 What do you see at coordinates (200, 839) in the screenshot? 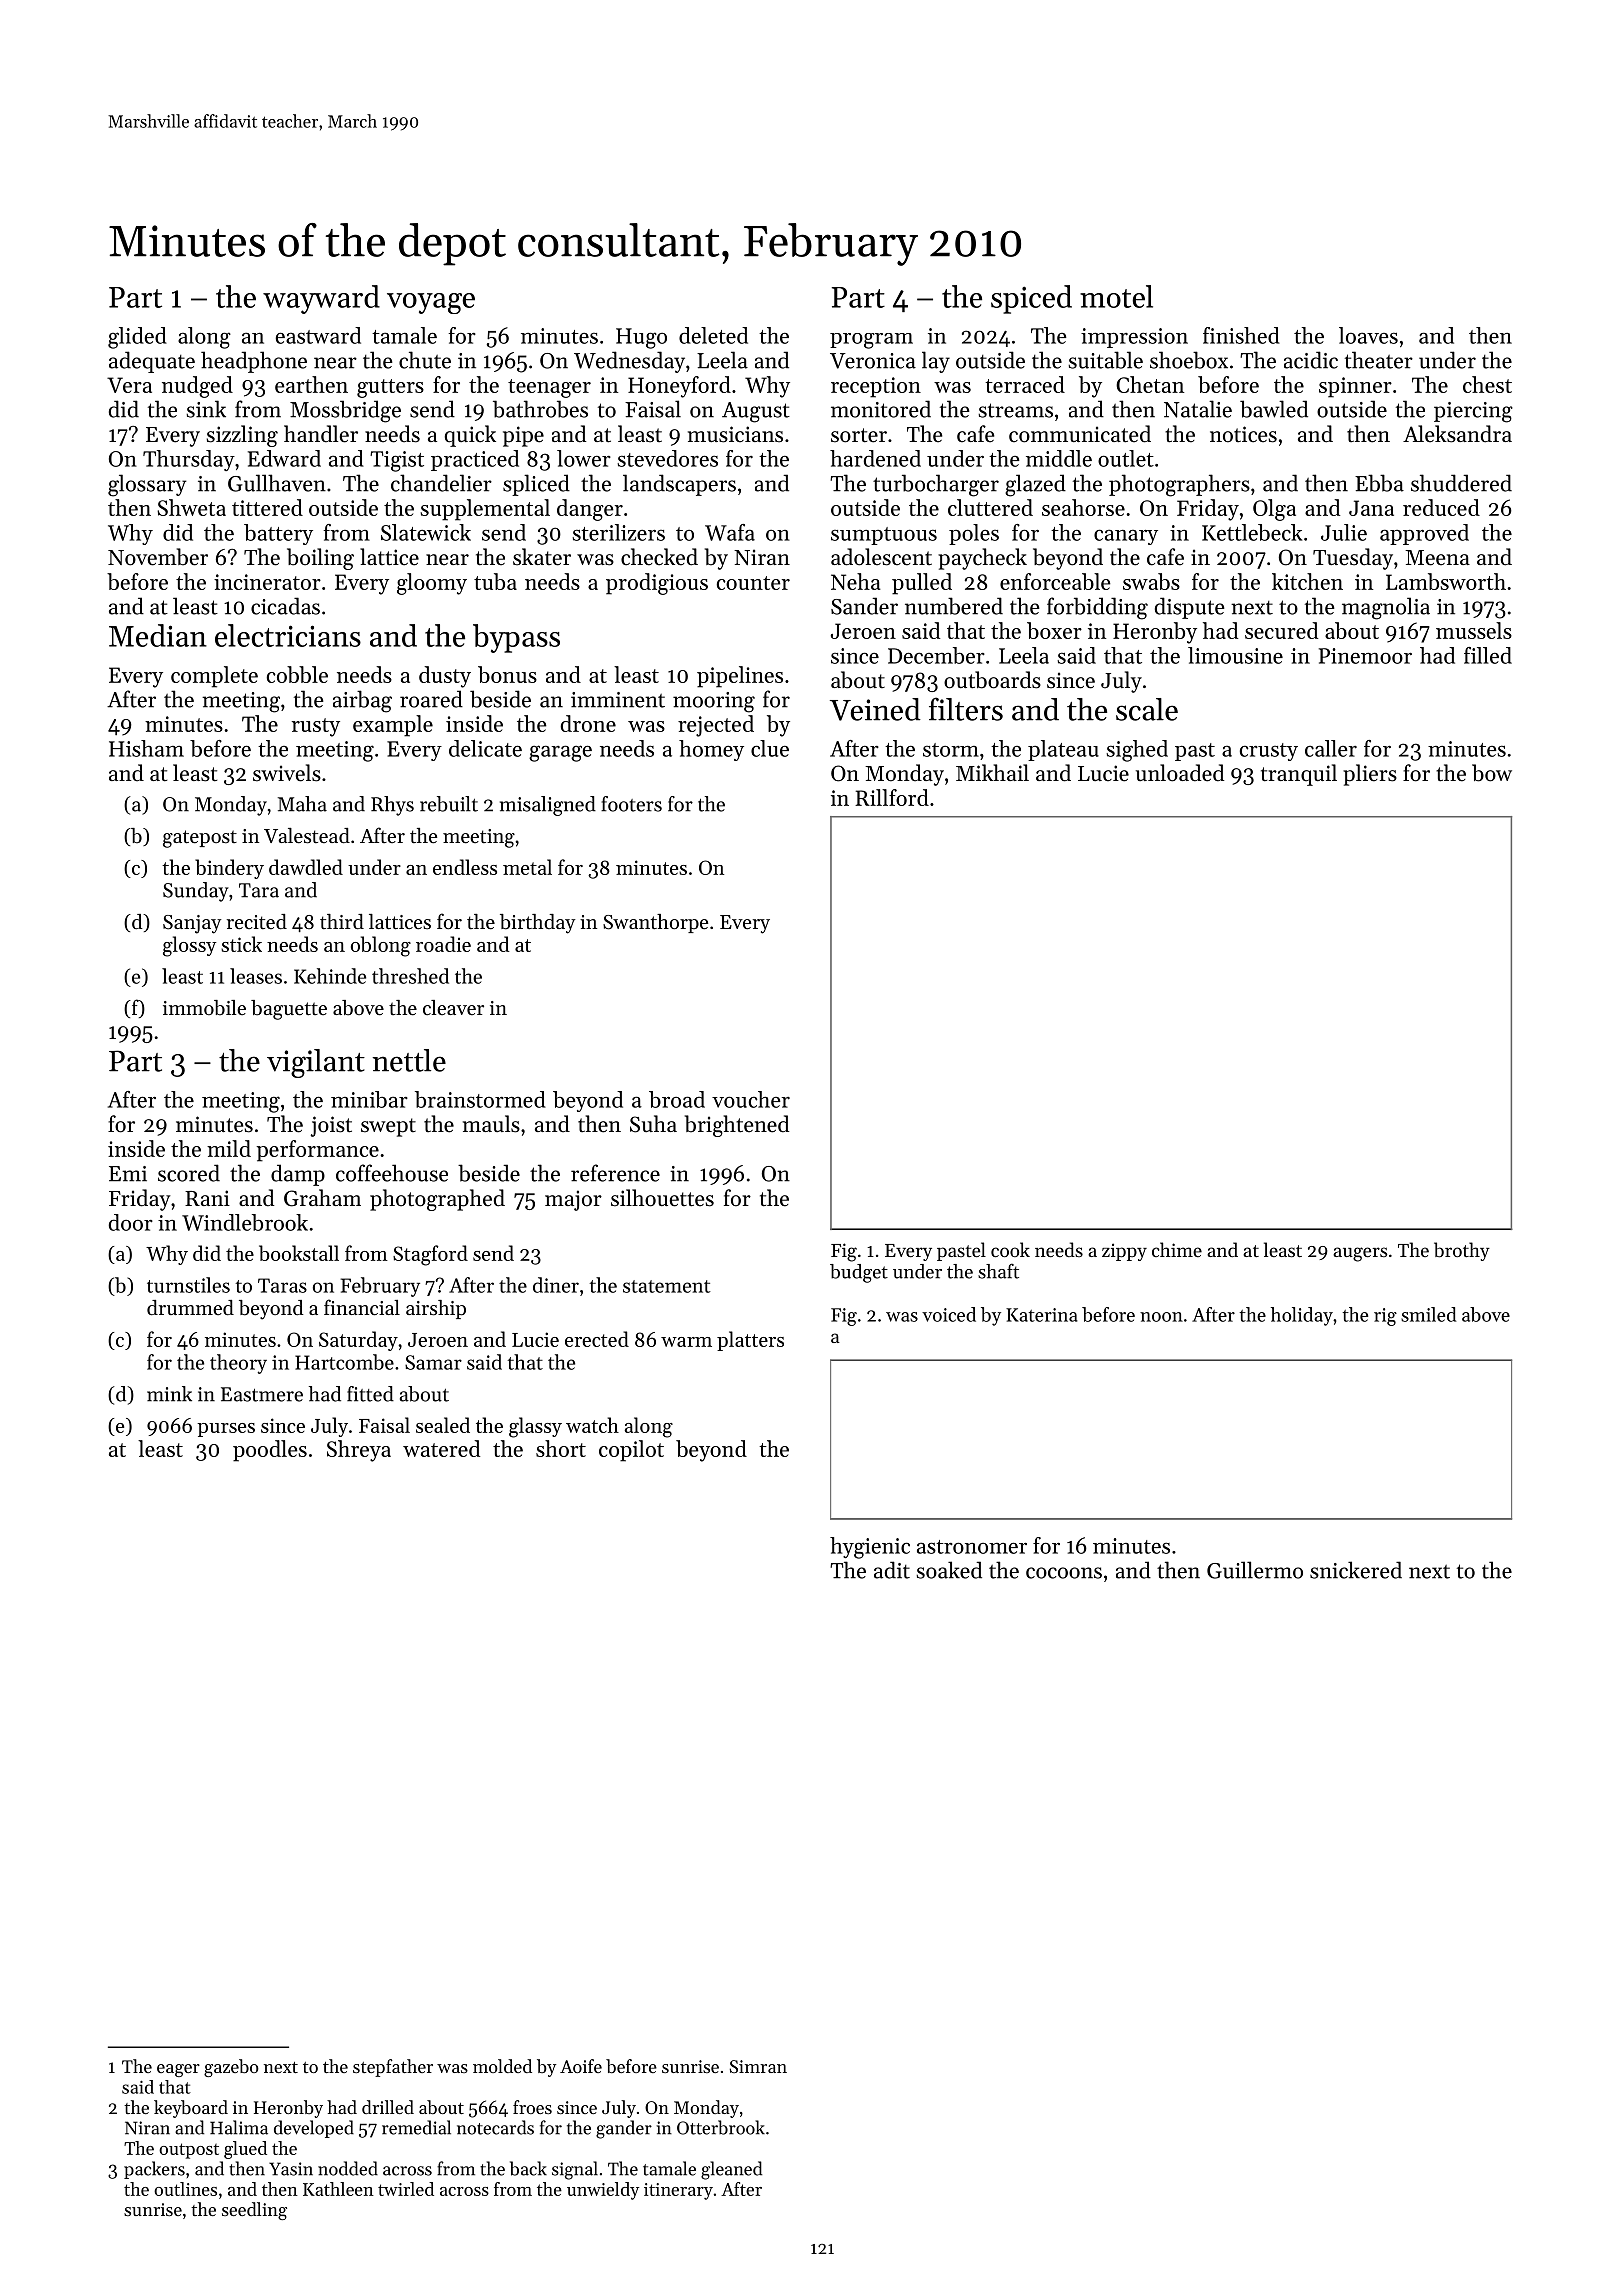
I see `gatepost` at bounding box center [200, 839].
